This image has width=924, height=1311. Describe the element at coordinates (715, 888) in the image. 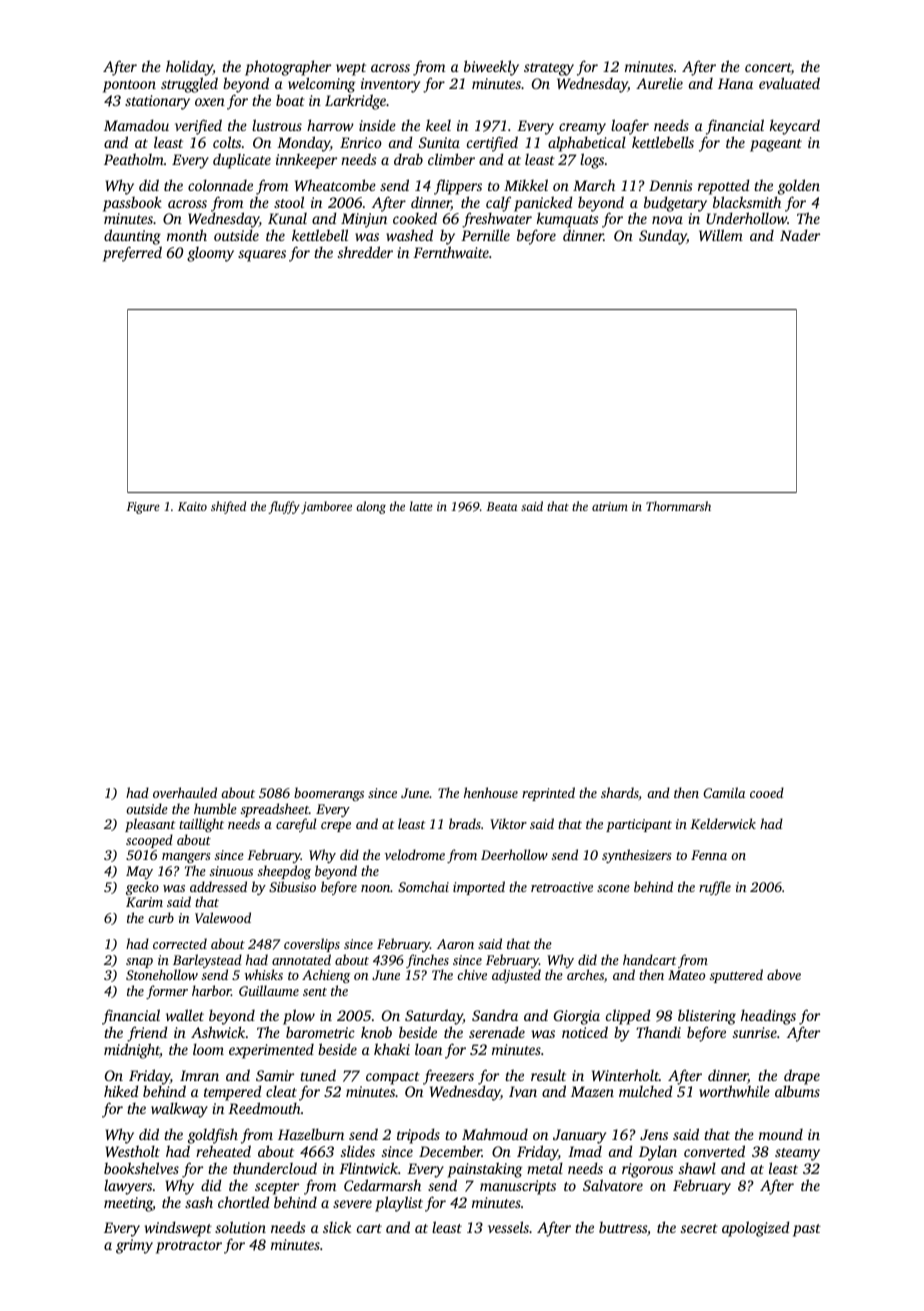

I see `ruffle` at that location.
